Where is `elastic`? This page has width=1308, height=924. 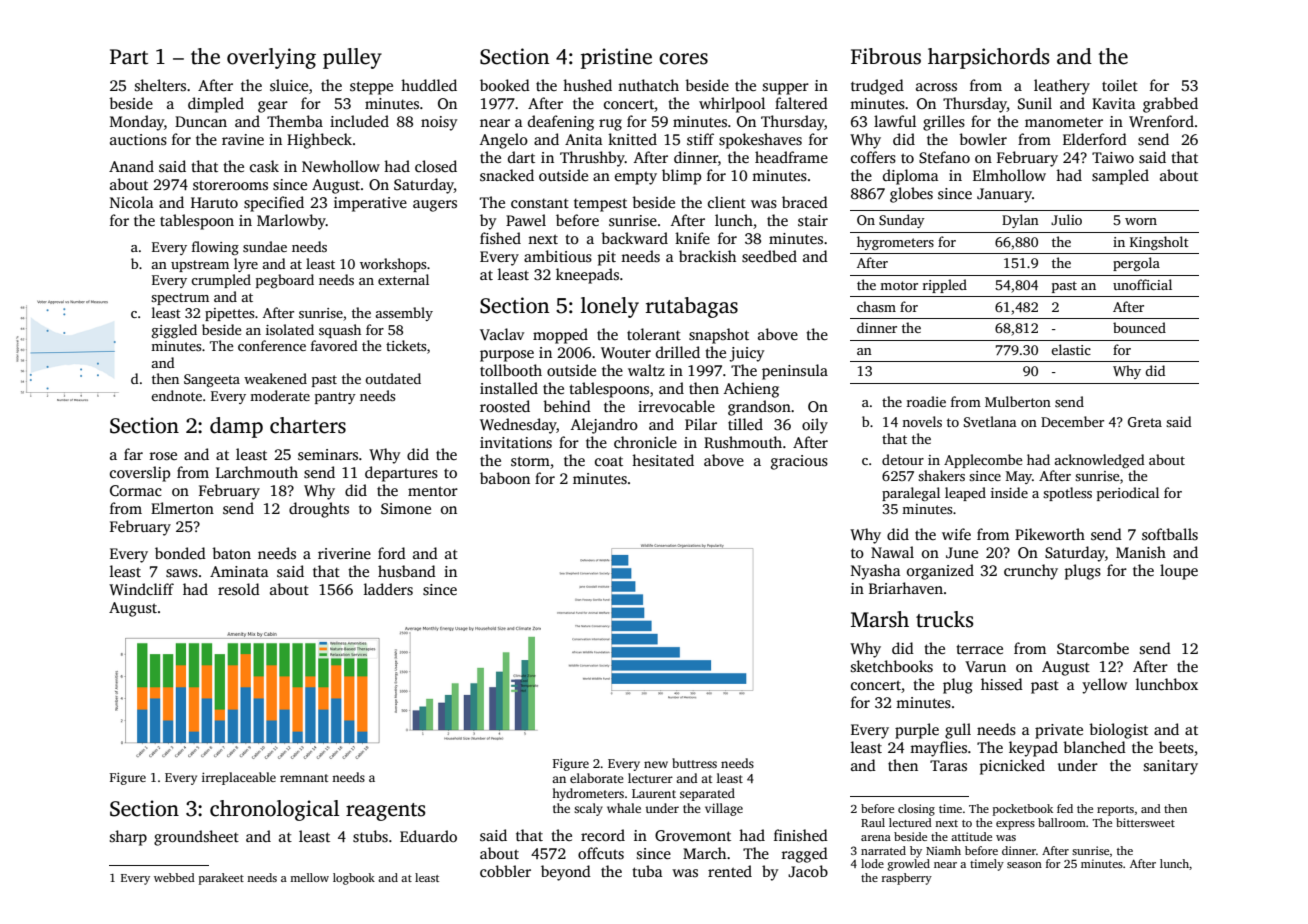 elastic is located at coordinates (1071, 349).
